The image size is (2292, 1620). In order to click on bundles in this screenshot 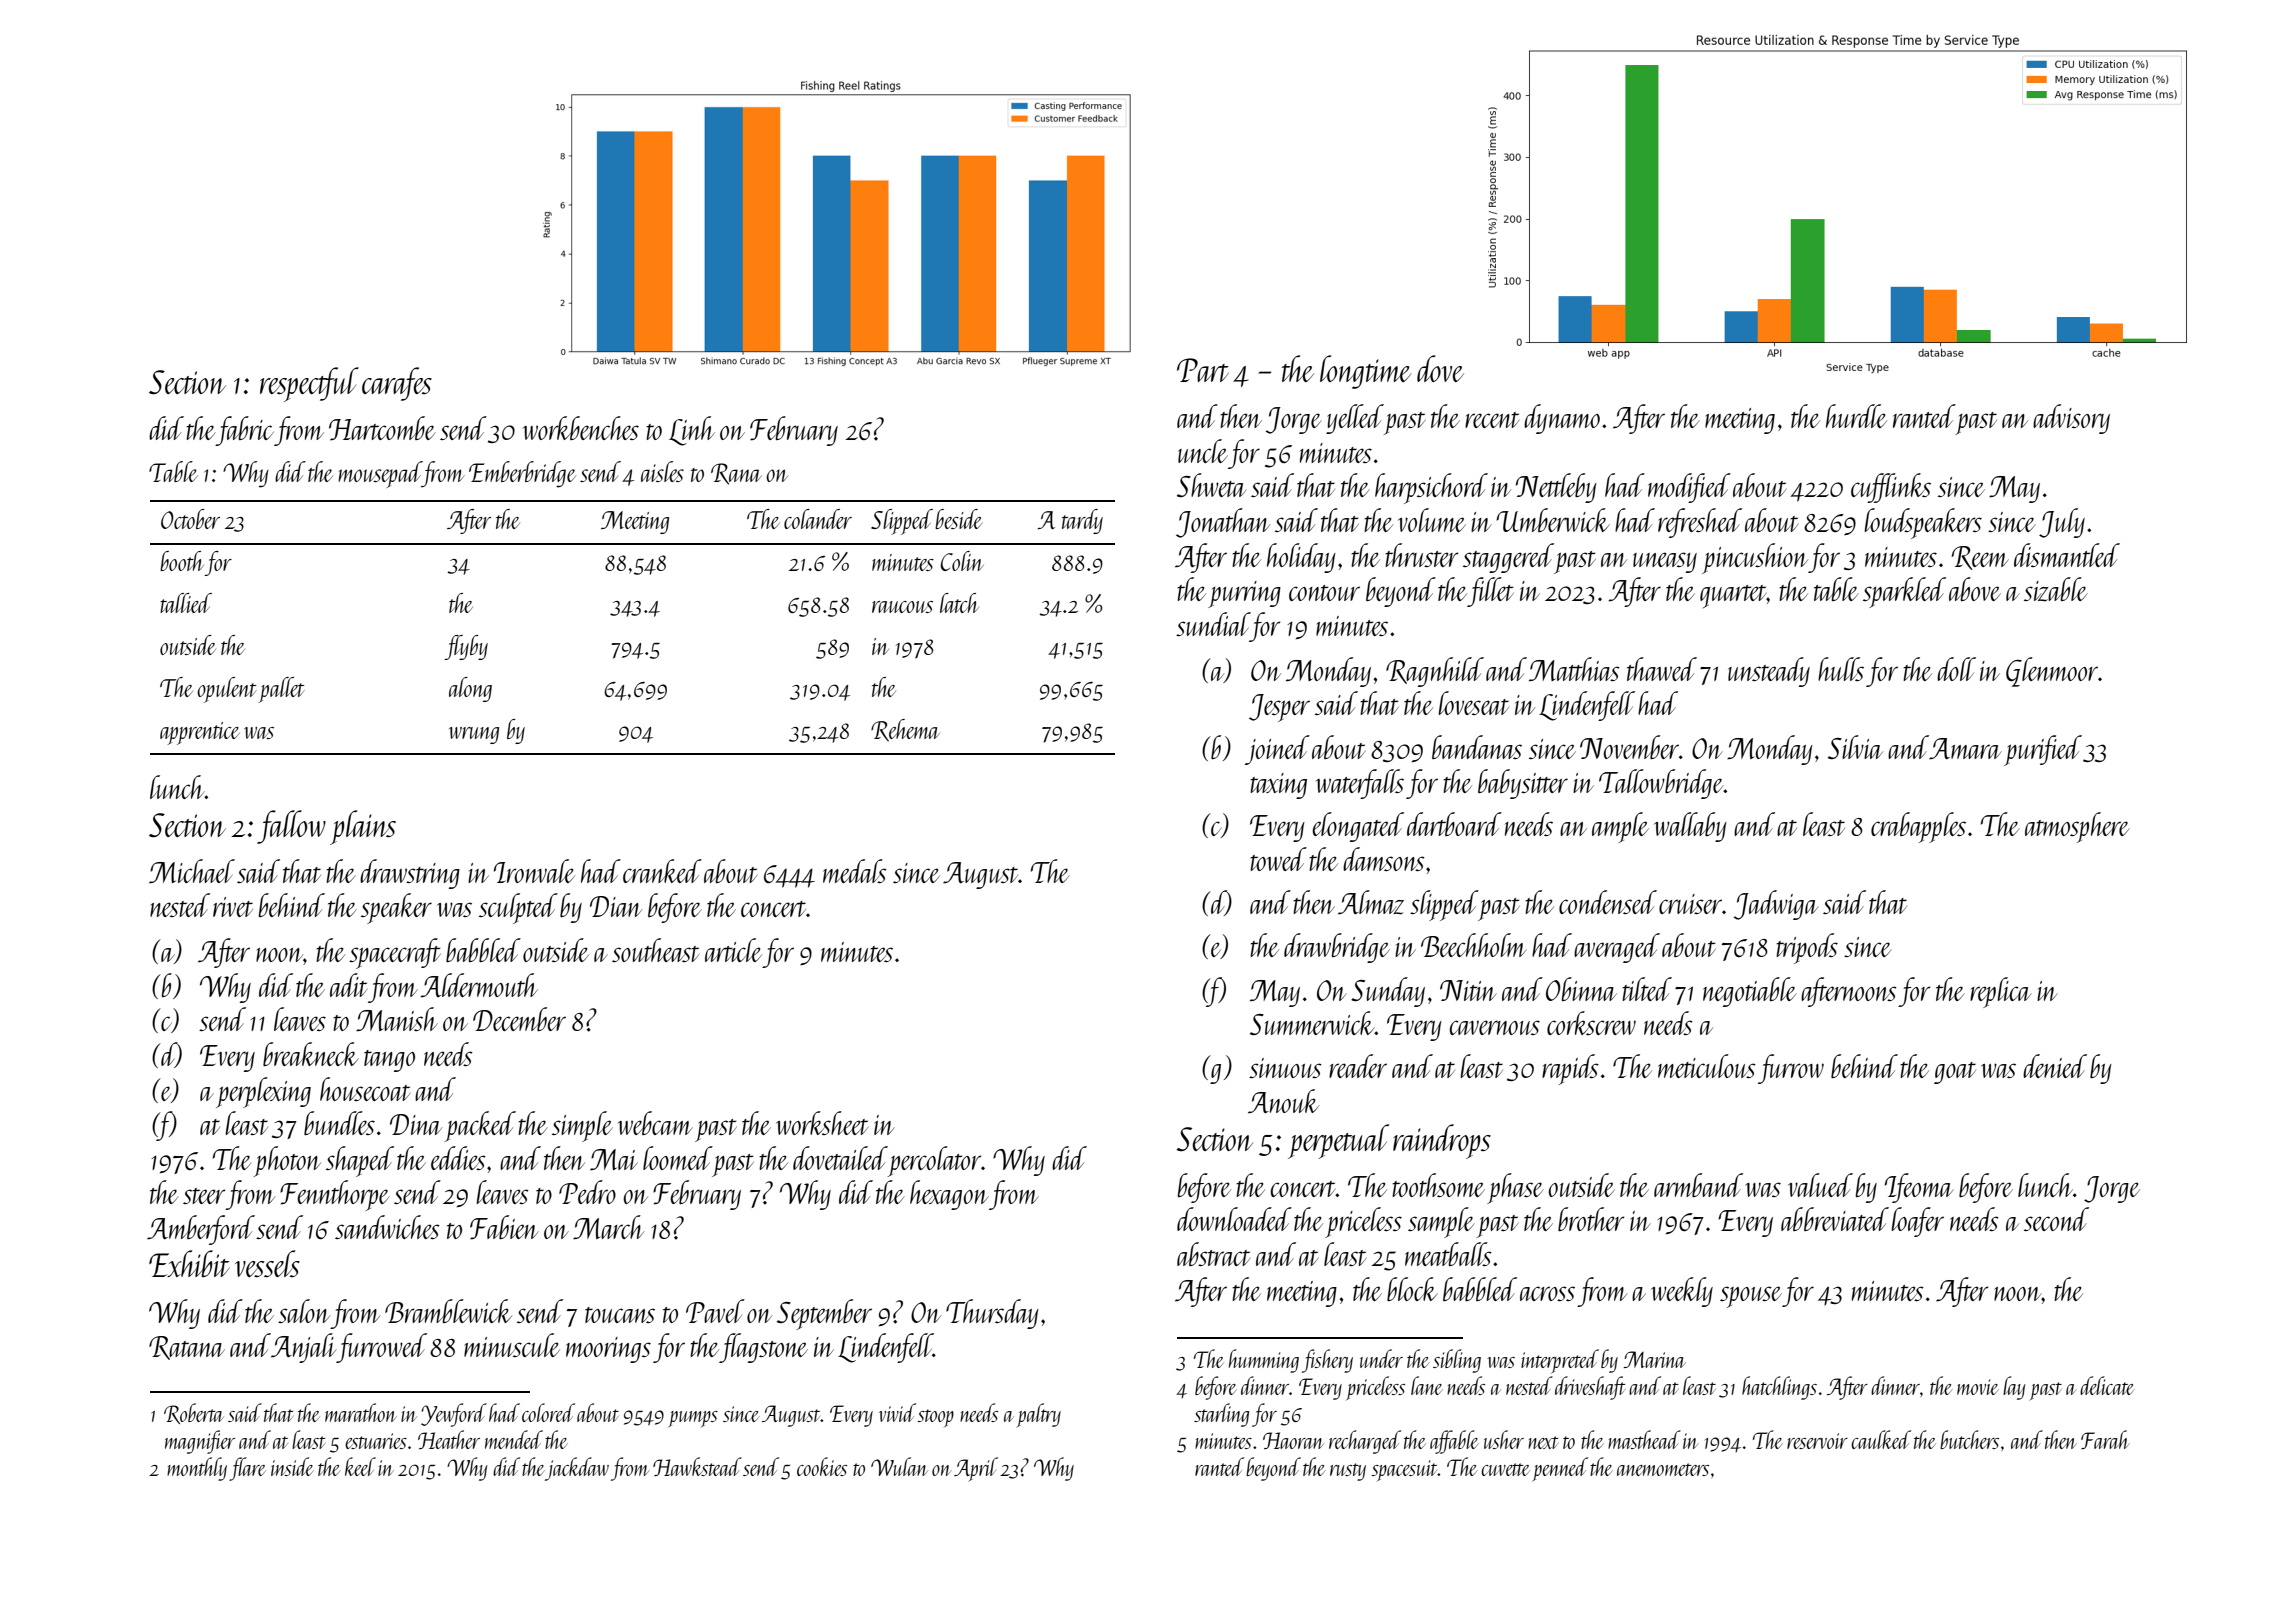, I will do `click(339, 1123)`.
